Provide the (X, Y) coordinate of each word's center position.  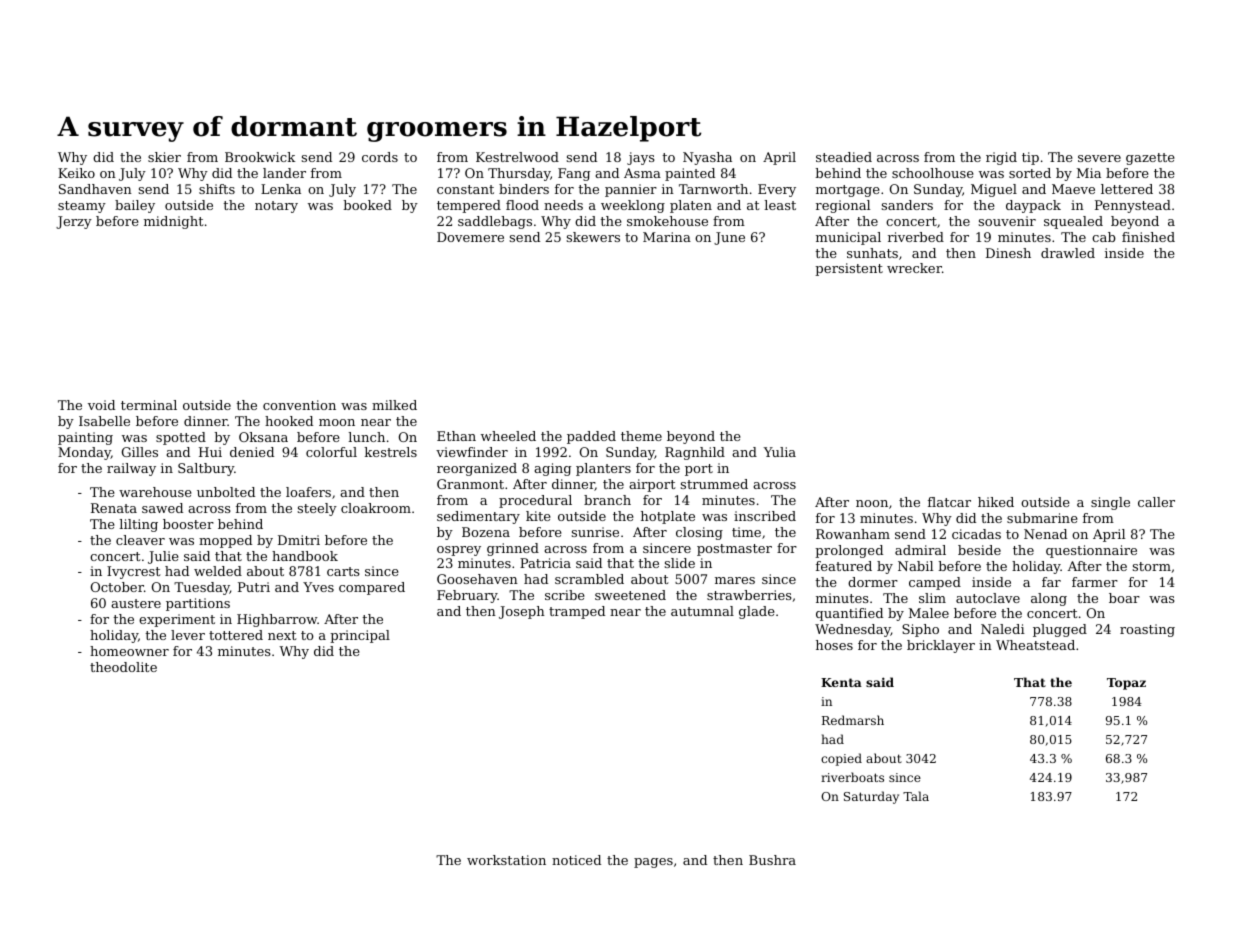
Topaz (1126, 684)
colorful (331, 452)
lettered (1127, 189)
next (282, 635)
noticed (576, 860)
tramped (577, 612)
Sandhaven (95, 189)
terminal (149, 405)
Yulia (779, 452)
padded (591, 437)
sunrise (595, 532)
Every (777, 190)
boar (1124, 598)
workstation (506, 860)
